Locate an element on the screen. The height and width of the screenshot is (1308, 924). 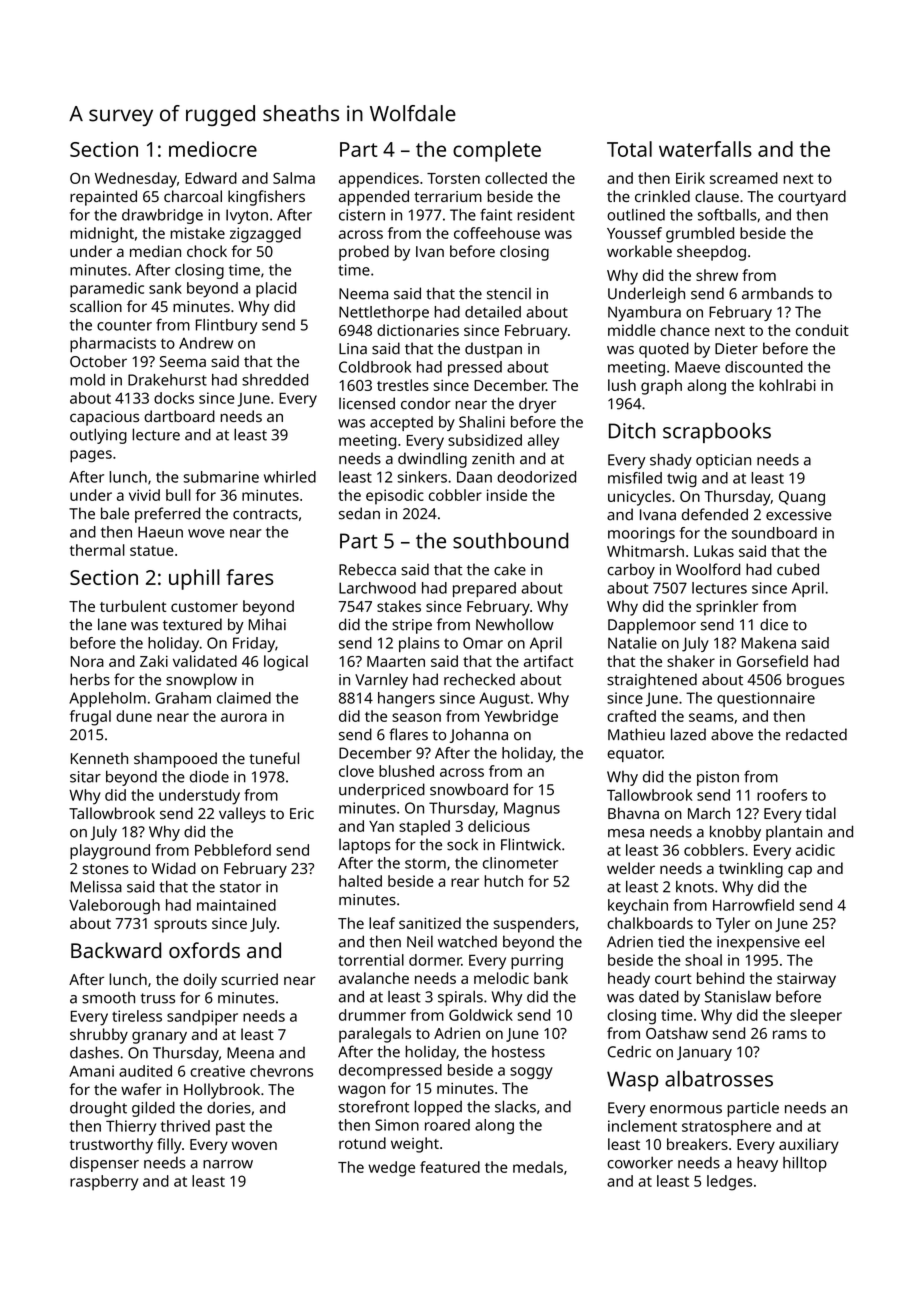
Pebbleford is located at coordinates (233, 850).
